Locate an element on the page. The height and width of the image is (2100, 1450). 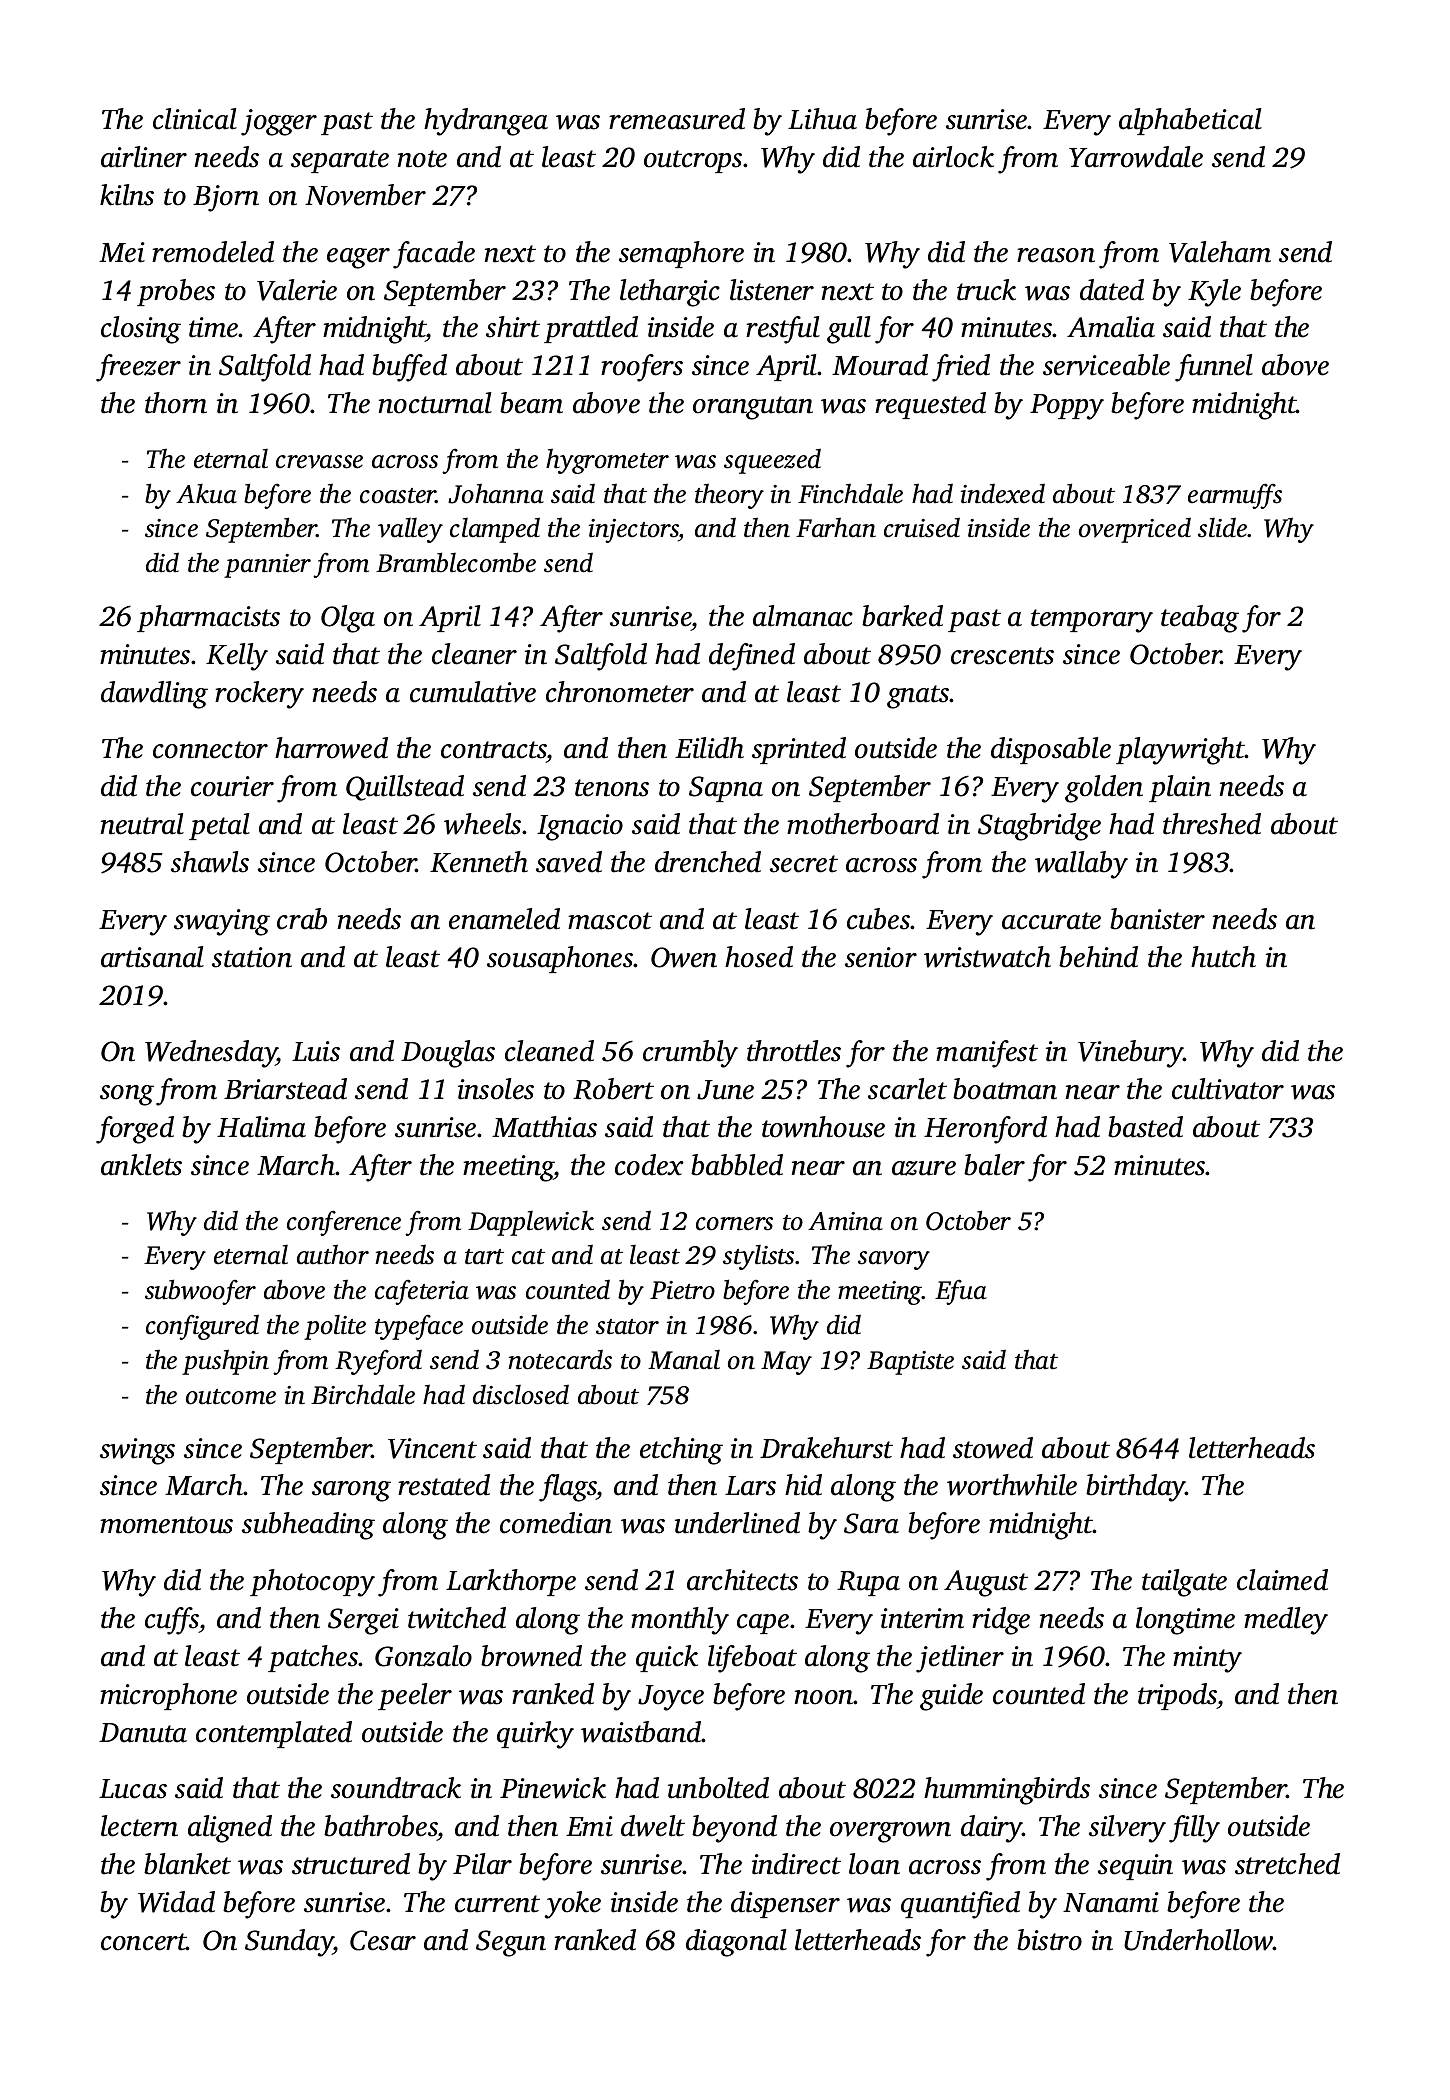
petal is located at coordinates (219, 826).
